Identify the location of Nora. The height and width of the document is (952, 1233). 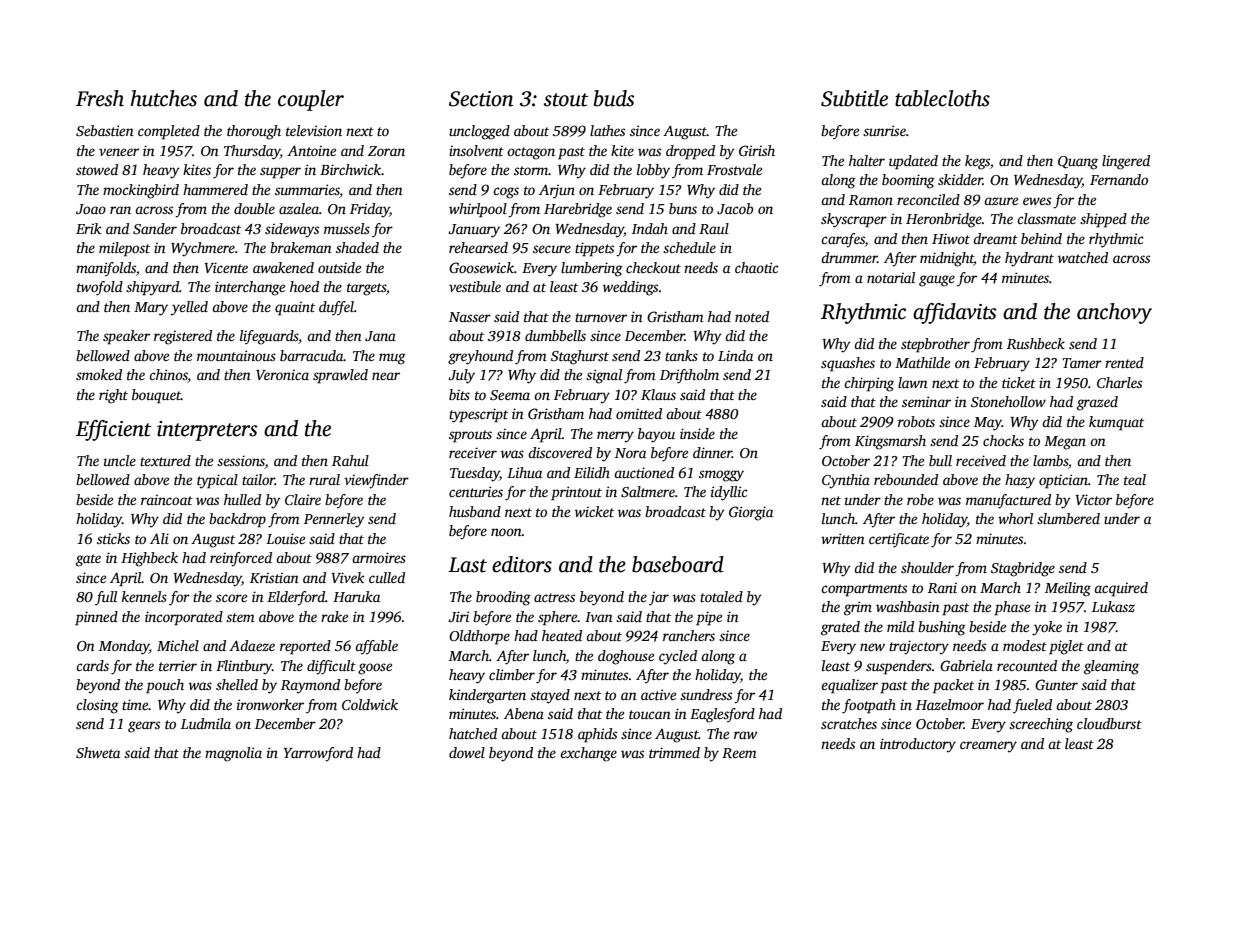
(630, 453).
